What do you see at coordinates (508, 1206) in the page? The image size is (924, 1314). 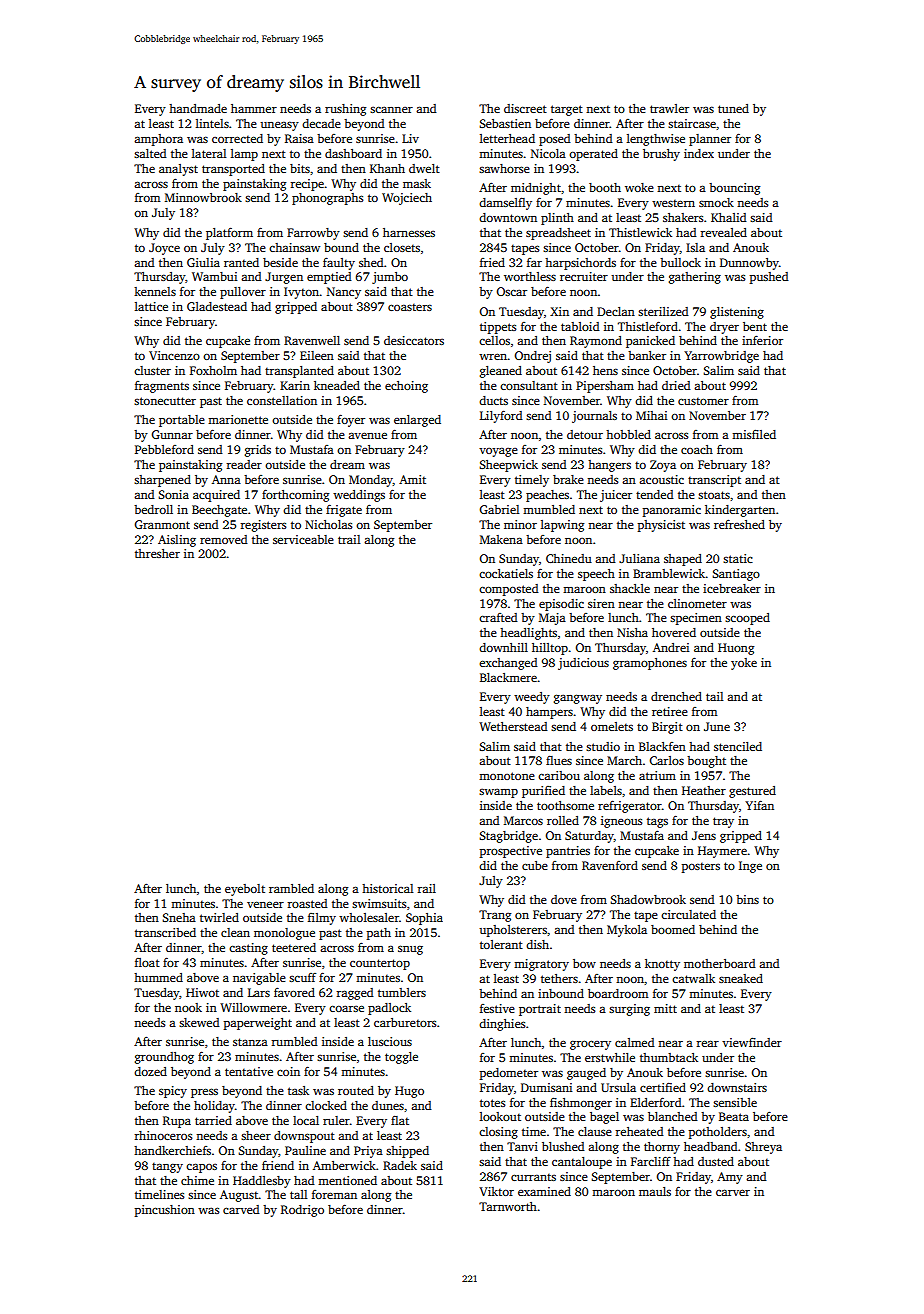 I see `Tarnworth` at bounding box center [508, 1206].
